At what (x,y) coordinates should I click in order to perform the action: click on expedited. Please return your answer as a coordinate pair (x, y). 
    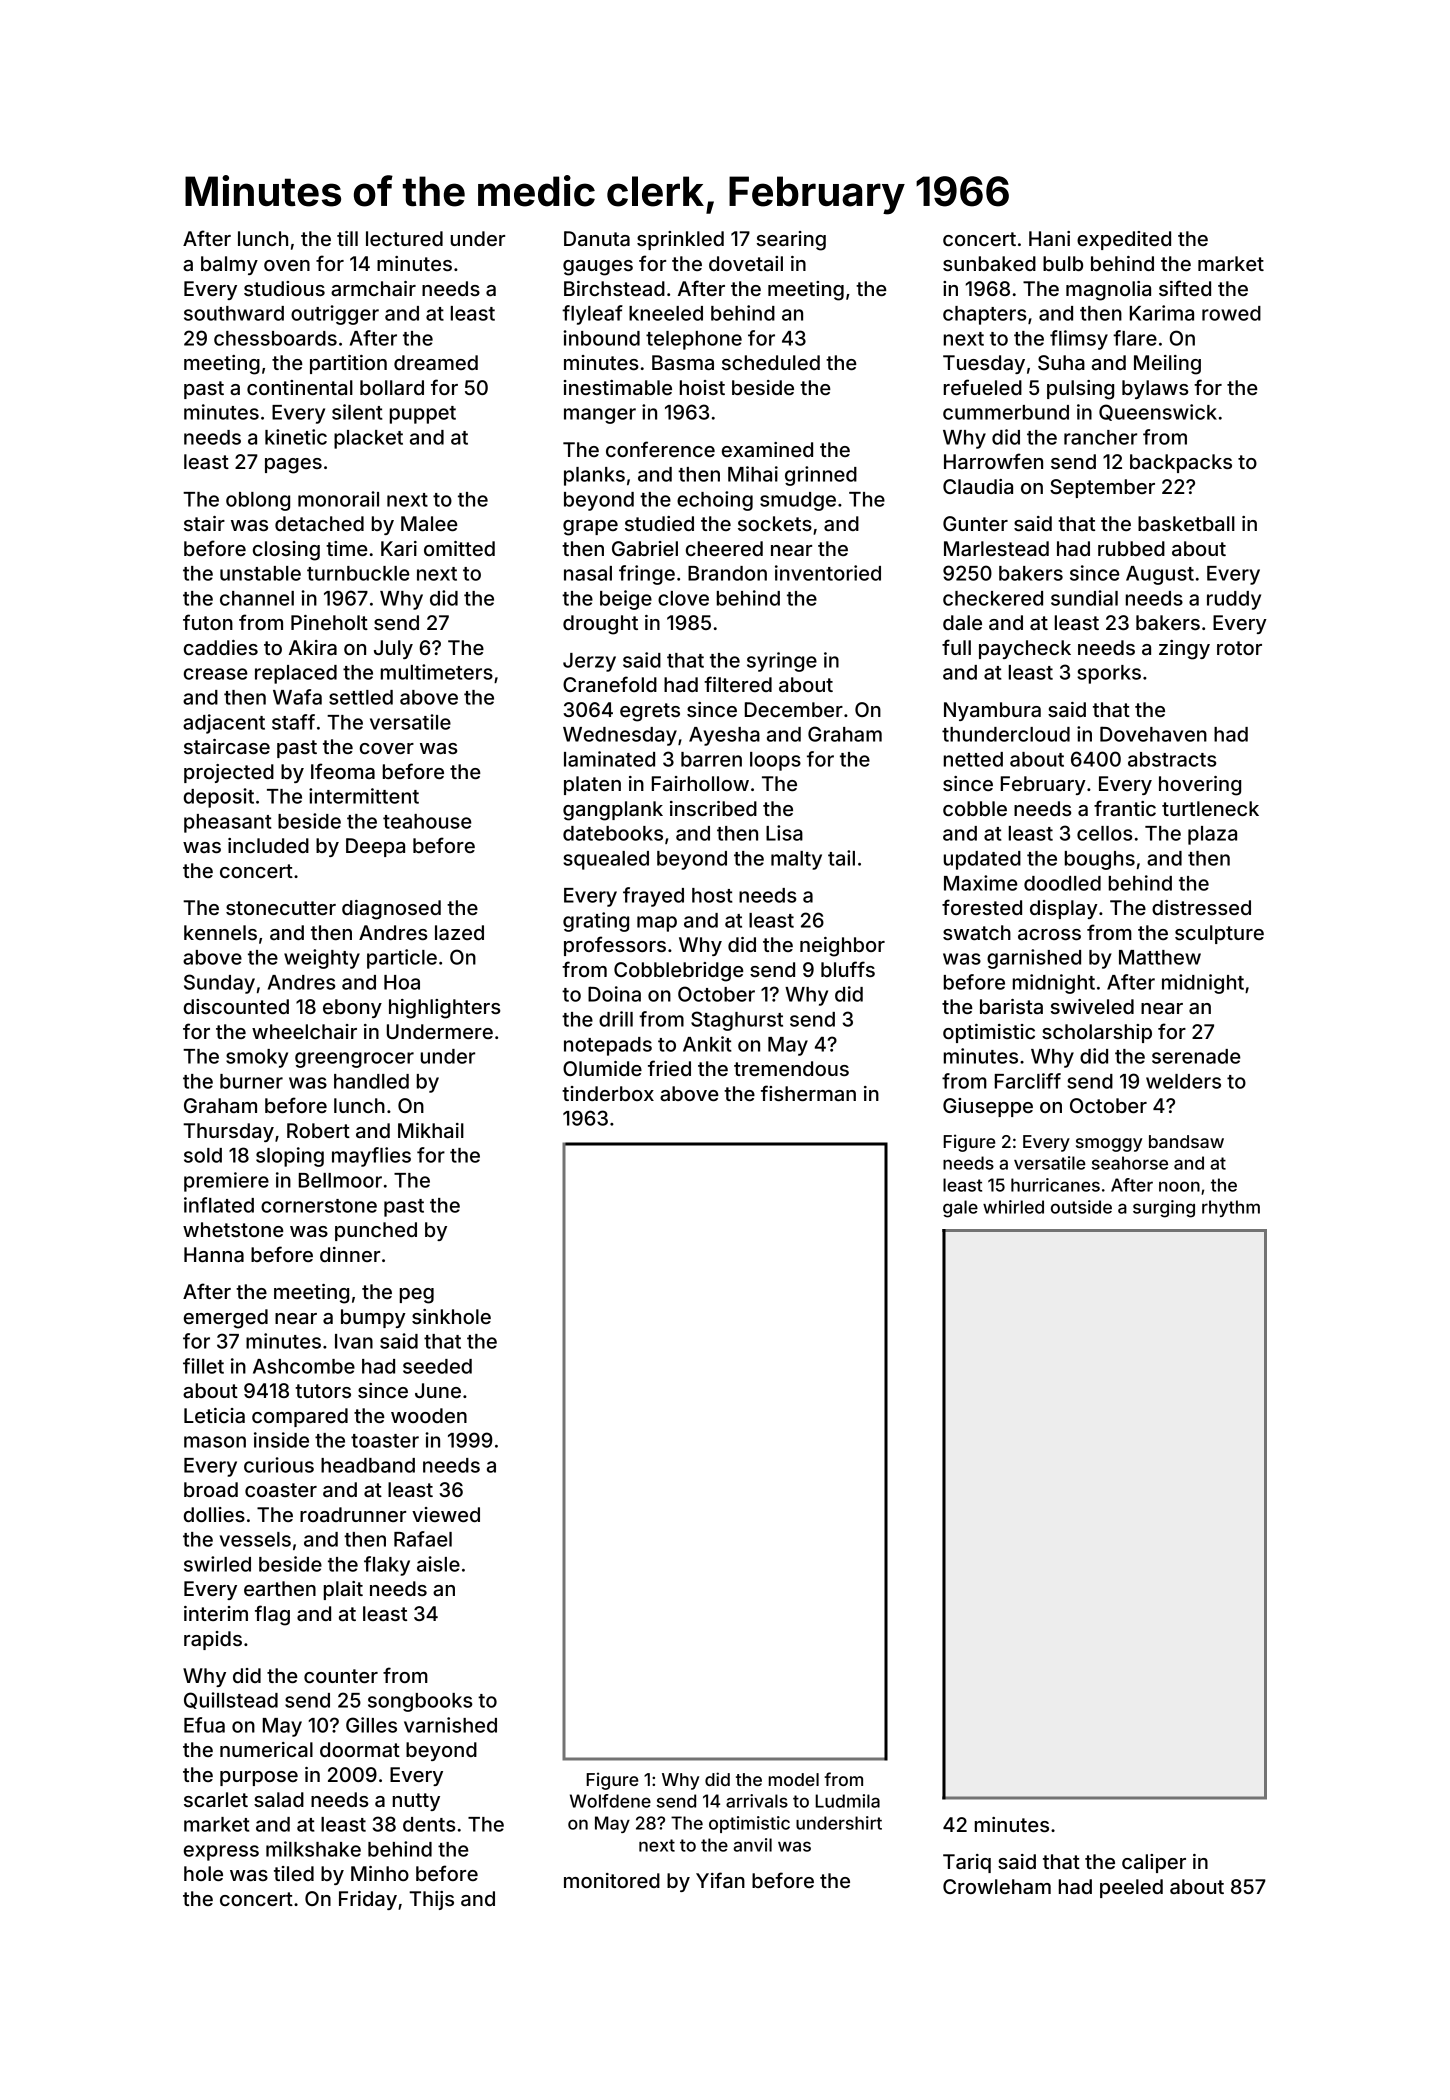
    Looking at the image, I should click on (1124, 240).
